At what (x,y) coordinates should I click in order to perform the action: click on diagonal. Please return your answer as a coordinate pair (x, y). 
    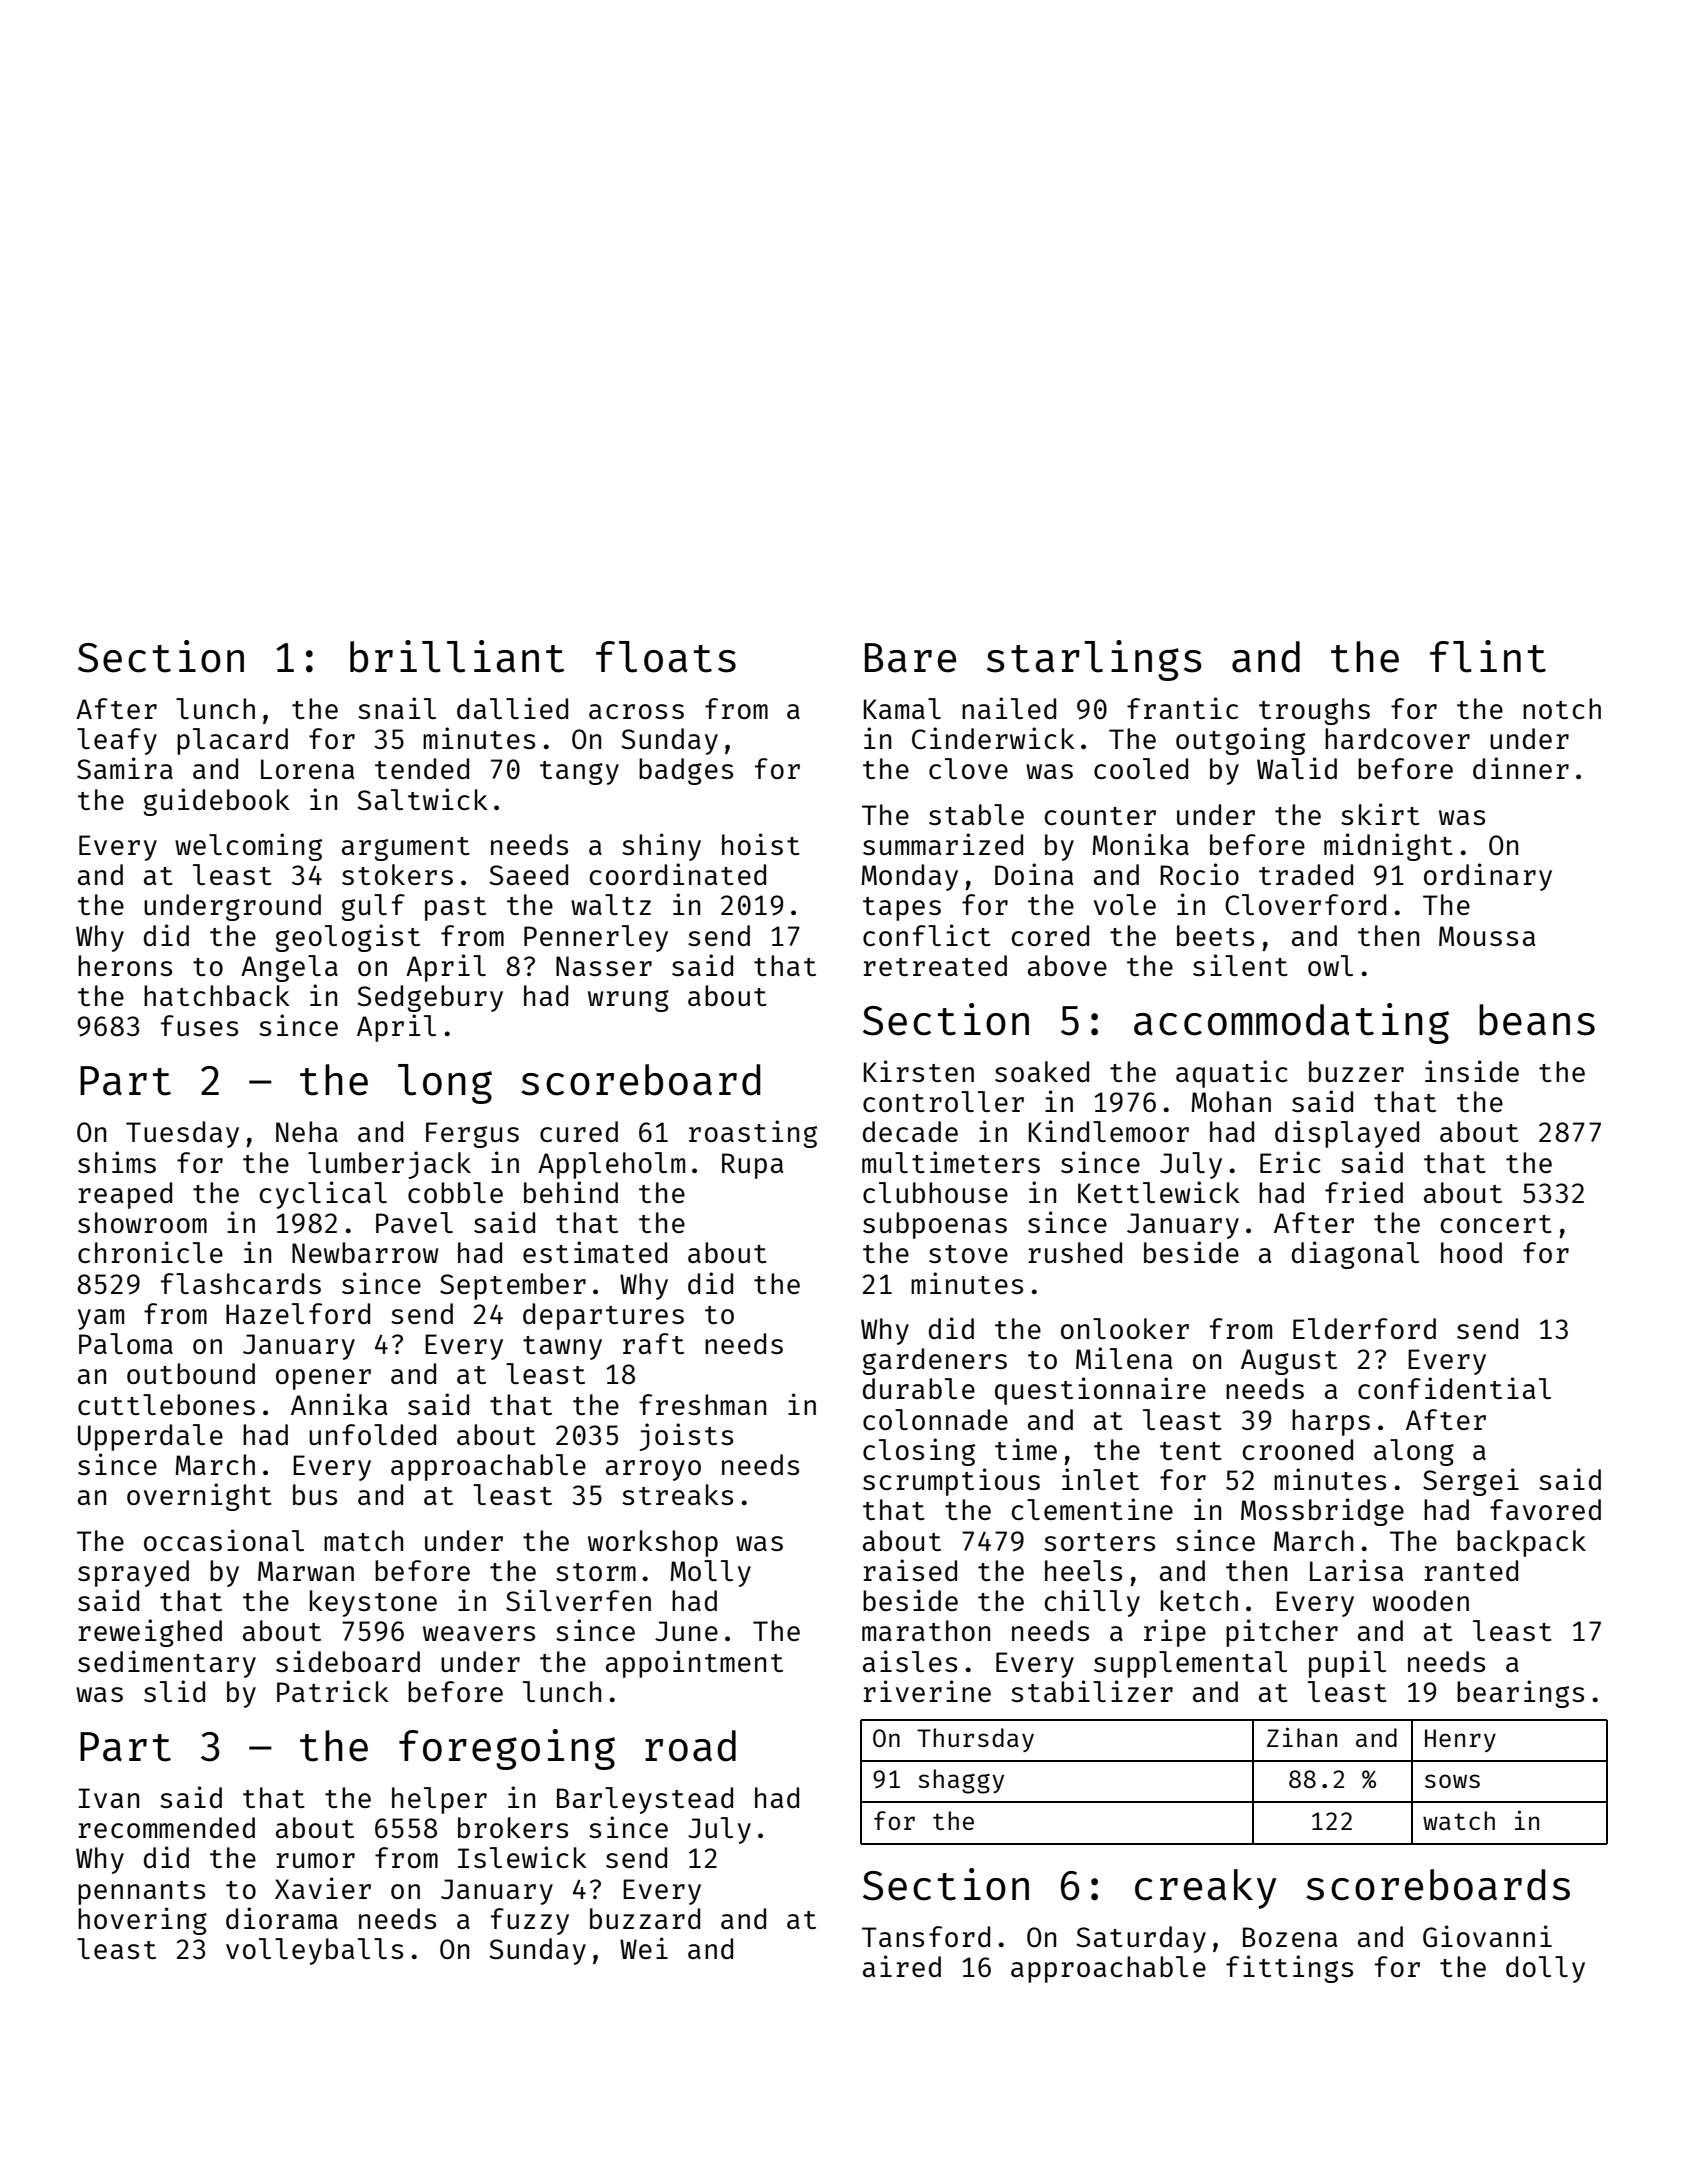
    Looking at the image, I should click on (1355, 1255).
